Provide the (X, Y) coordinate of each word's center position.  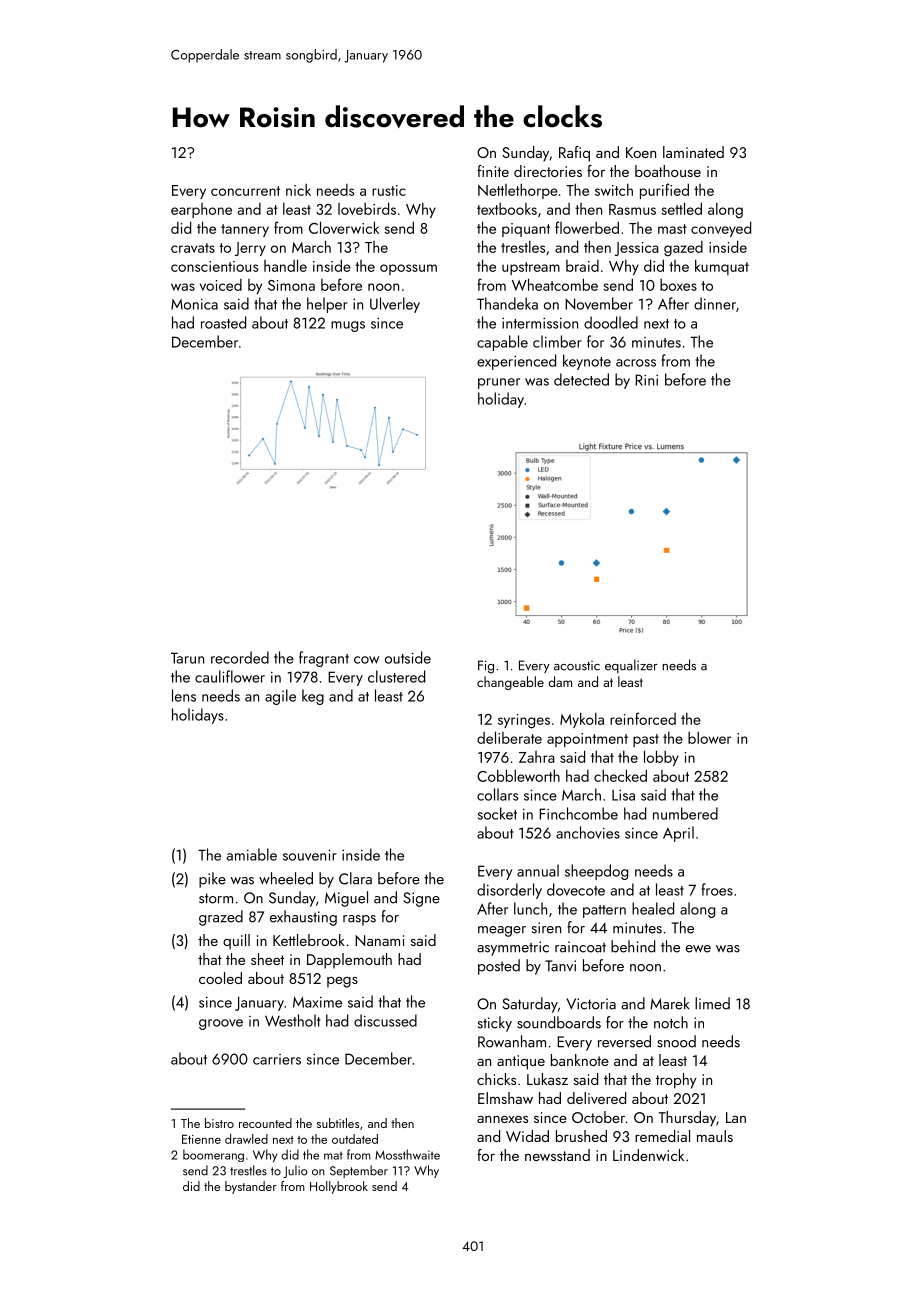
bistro (219, 1123)
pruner (499, 383)
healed (653, 908)
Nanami (379, 940)
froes (717, 889)
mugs (348, 326)
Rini (646, 380)
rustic (389, 190)
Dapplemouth (349, 961)
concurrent (245, 191)
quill (236, 942)
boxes (678, 285)
